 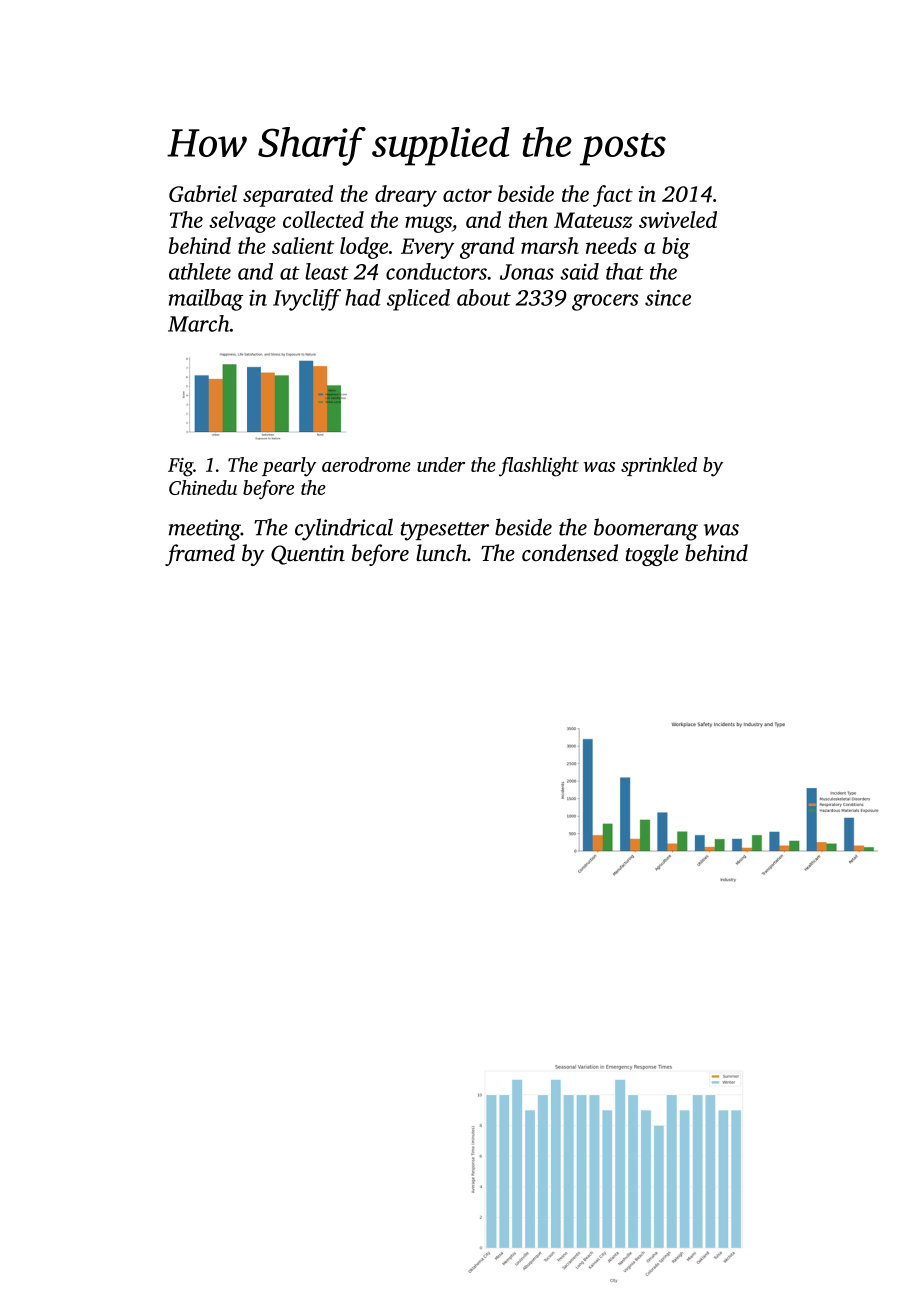 I want to click on lunch, so click(x=441, y=553).
